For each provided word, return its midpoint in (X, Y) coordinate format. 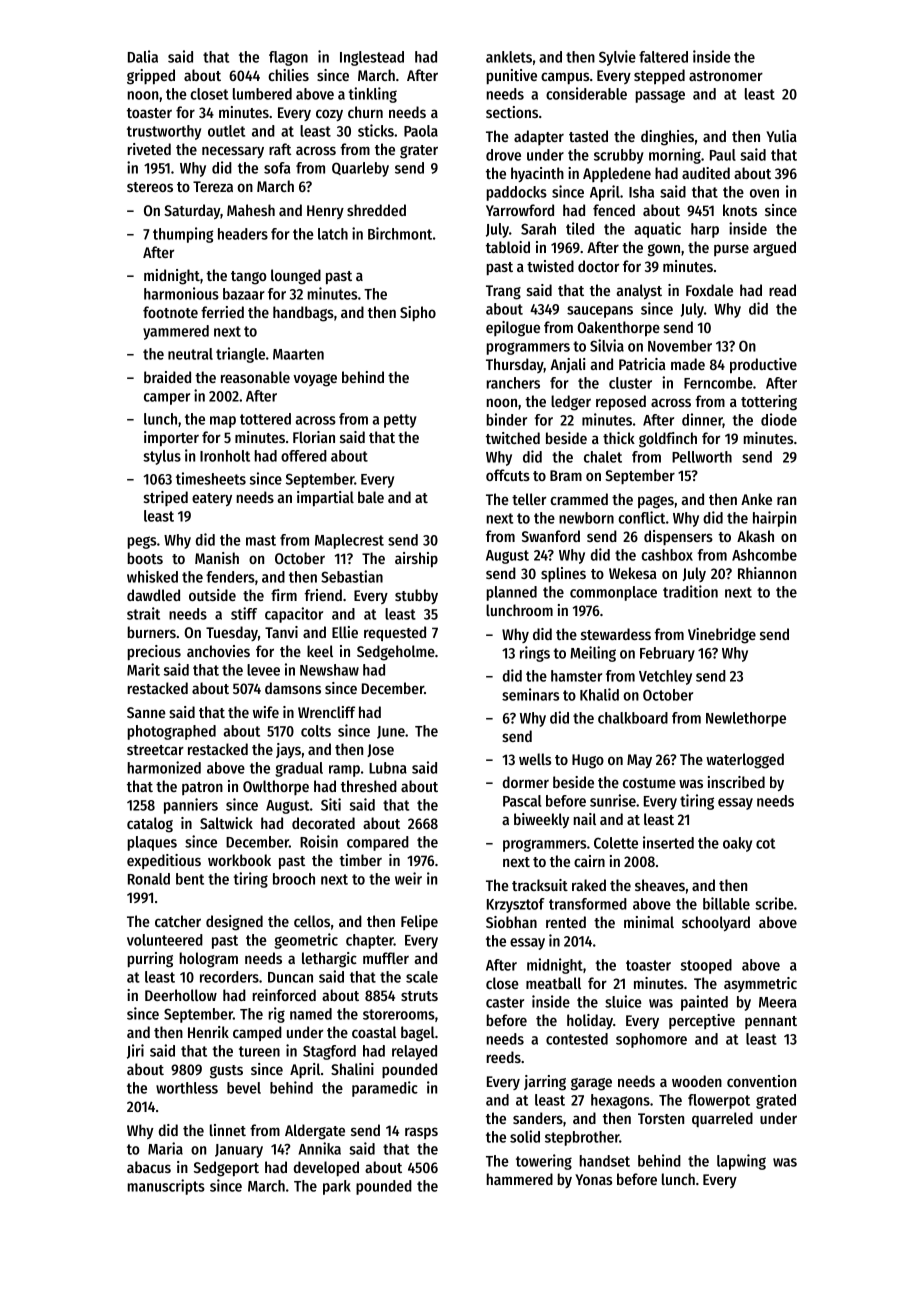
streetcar (155, 750)
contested (577, 1039)
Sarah (538, 229)
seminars (530, 694)
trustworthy (164, 132)
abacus (149, 1167)
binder (507, 419)
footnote (170, 312)
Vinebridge (722, 636)
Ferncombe (718, 383)
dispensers (678, 537)
